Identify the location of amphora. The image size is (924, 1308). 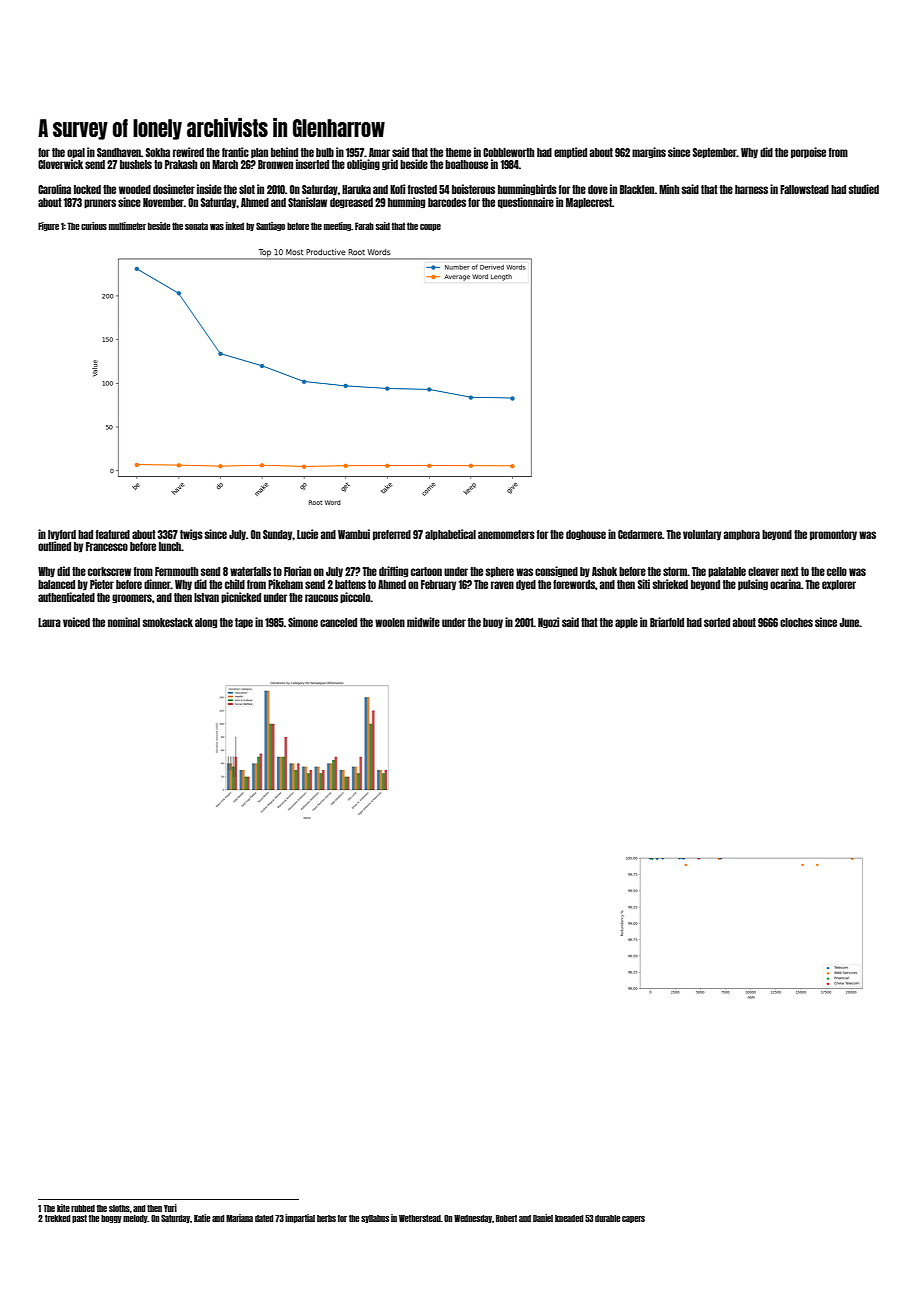
(742, 535).
